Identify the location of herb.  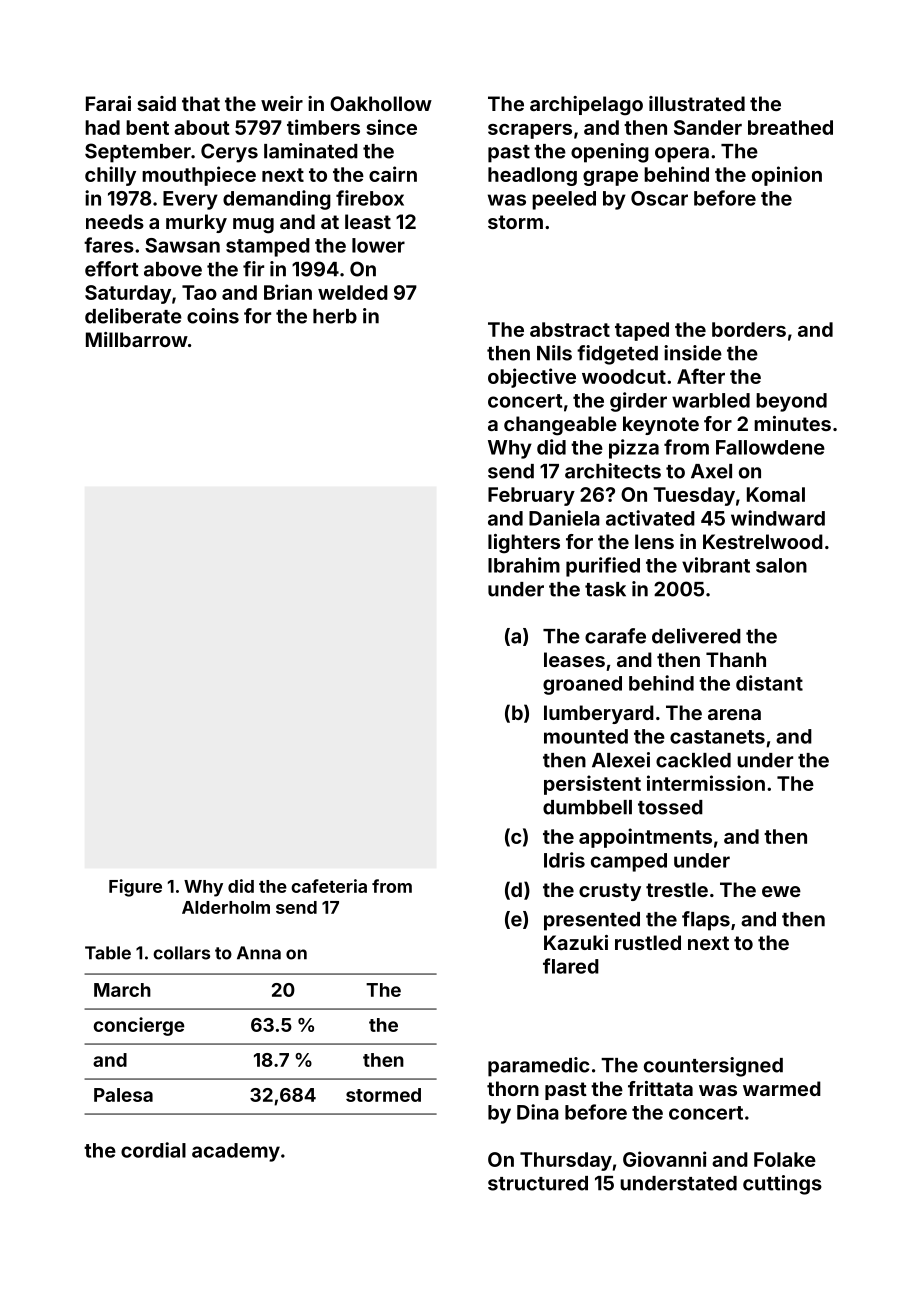
(335, 316).
